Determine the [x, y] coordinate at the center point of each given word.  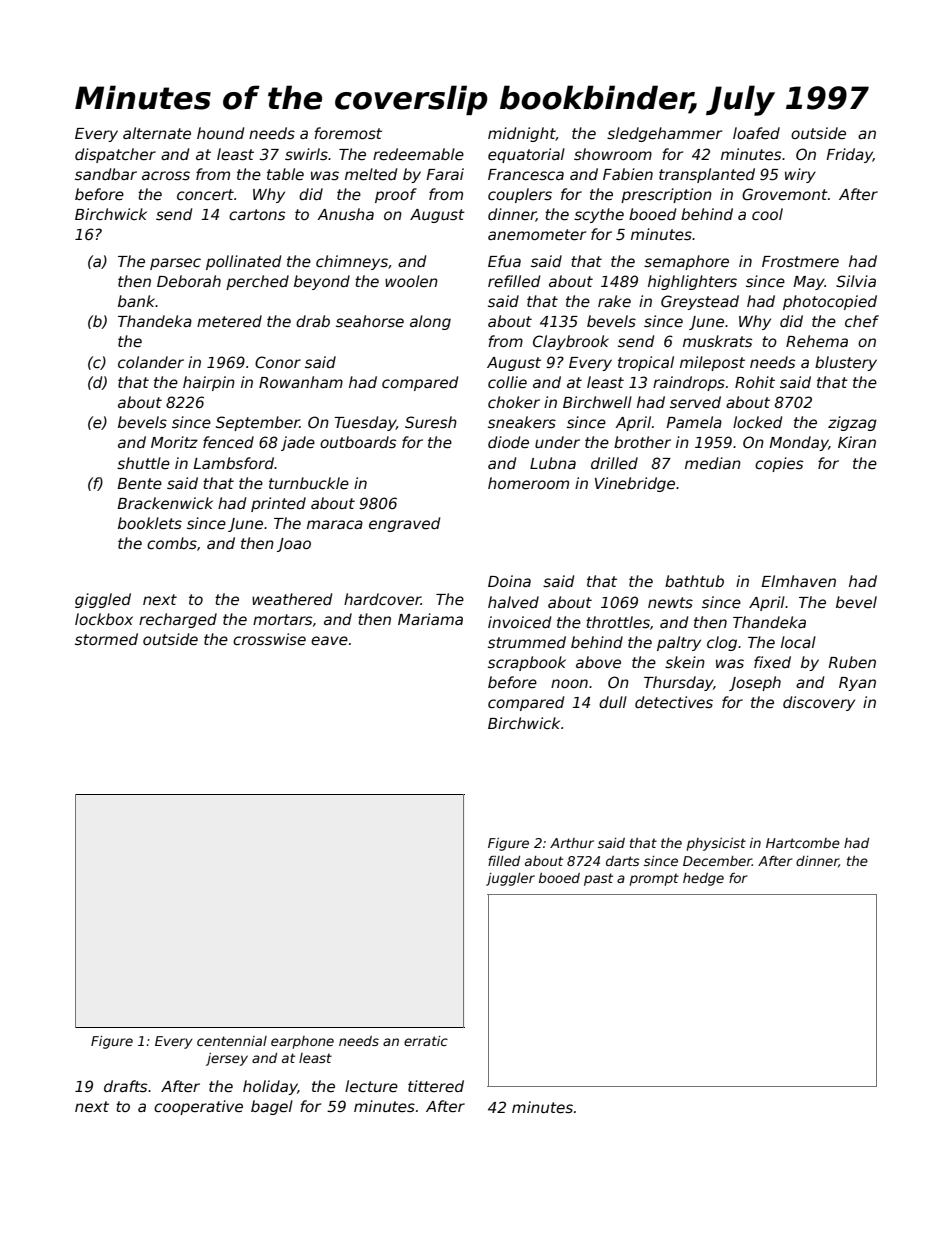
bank [137, 301]
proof [396, 195]
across [166, 175]
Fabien [628, 174]
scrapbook [527, 663]
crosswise [269, 639]
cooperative [198, 1107]
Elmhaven [798, 581]
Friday [849, 155]
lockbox [104, 619]
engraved [404, 524]
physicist [716, 844]
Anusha [345, 214]
